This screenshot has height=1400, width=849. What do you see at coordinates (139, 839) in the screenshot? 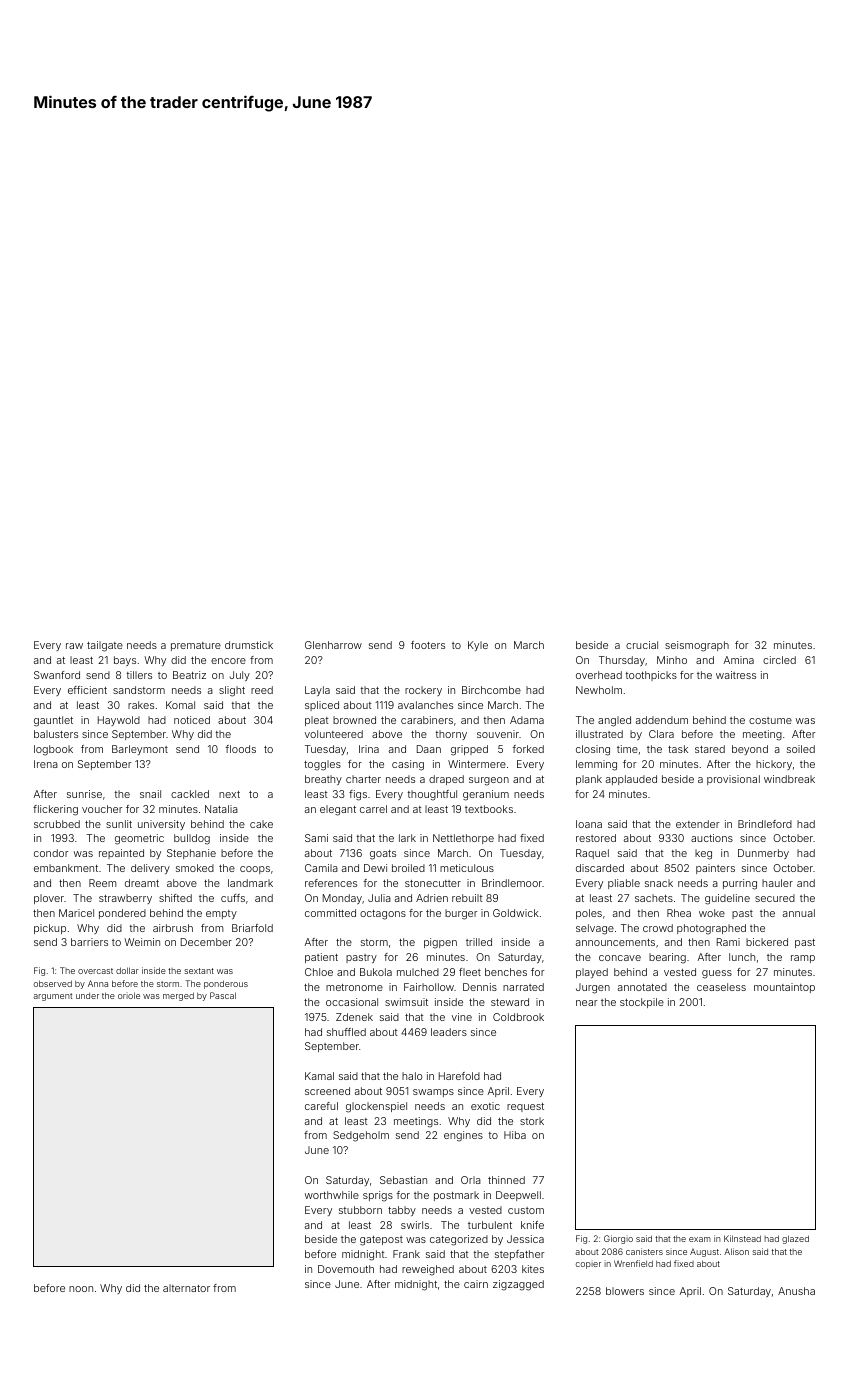
I see `geometric` at bounding box center [139, 839].
